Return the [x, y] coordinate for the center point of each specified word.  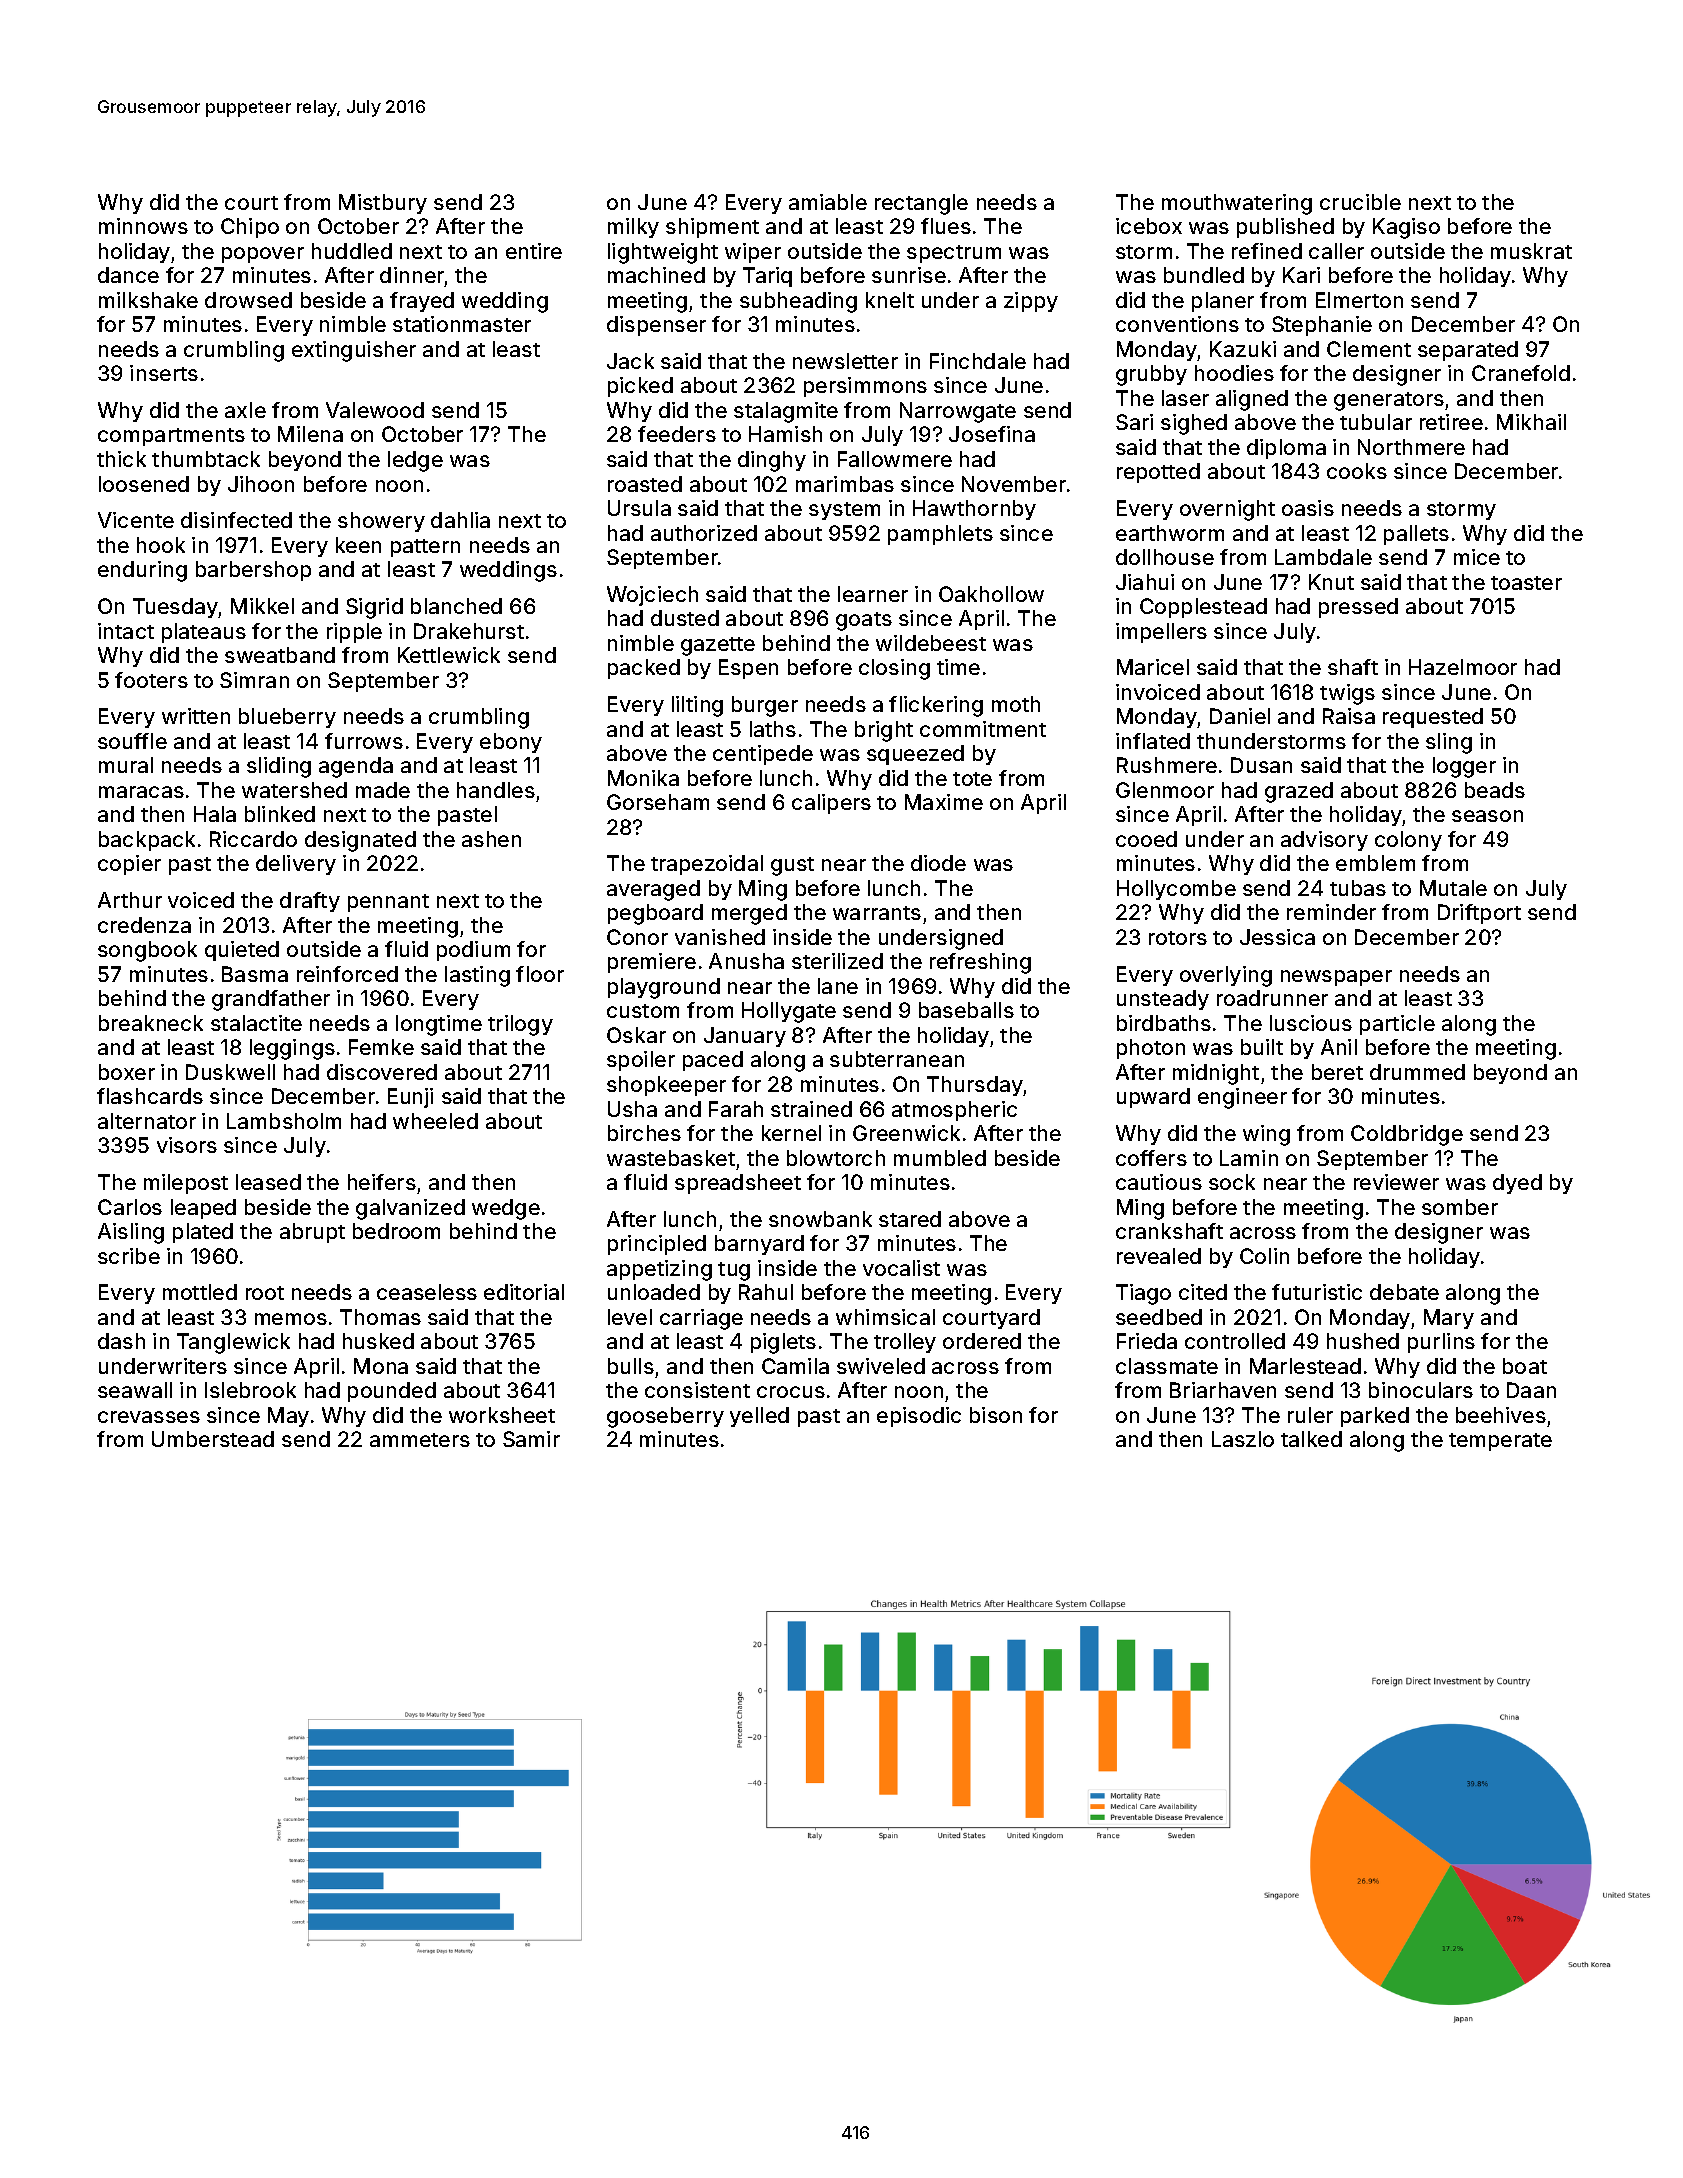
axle [245, 410]
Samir [531, 1439]
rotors [1178, 938]
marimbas [845, 484]
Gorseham [658, 802]
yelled [759, 1417]
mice [1477, 557]
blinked [280, 814]
